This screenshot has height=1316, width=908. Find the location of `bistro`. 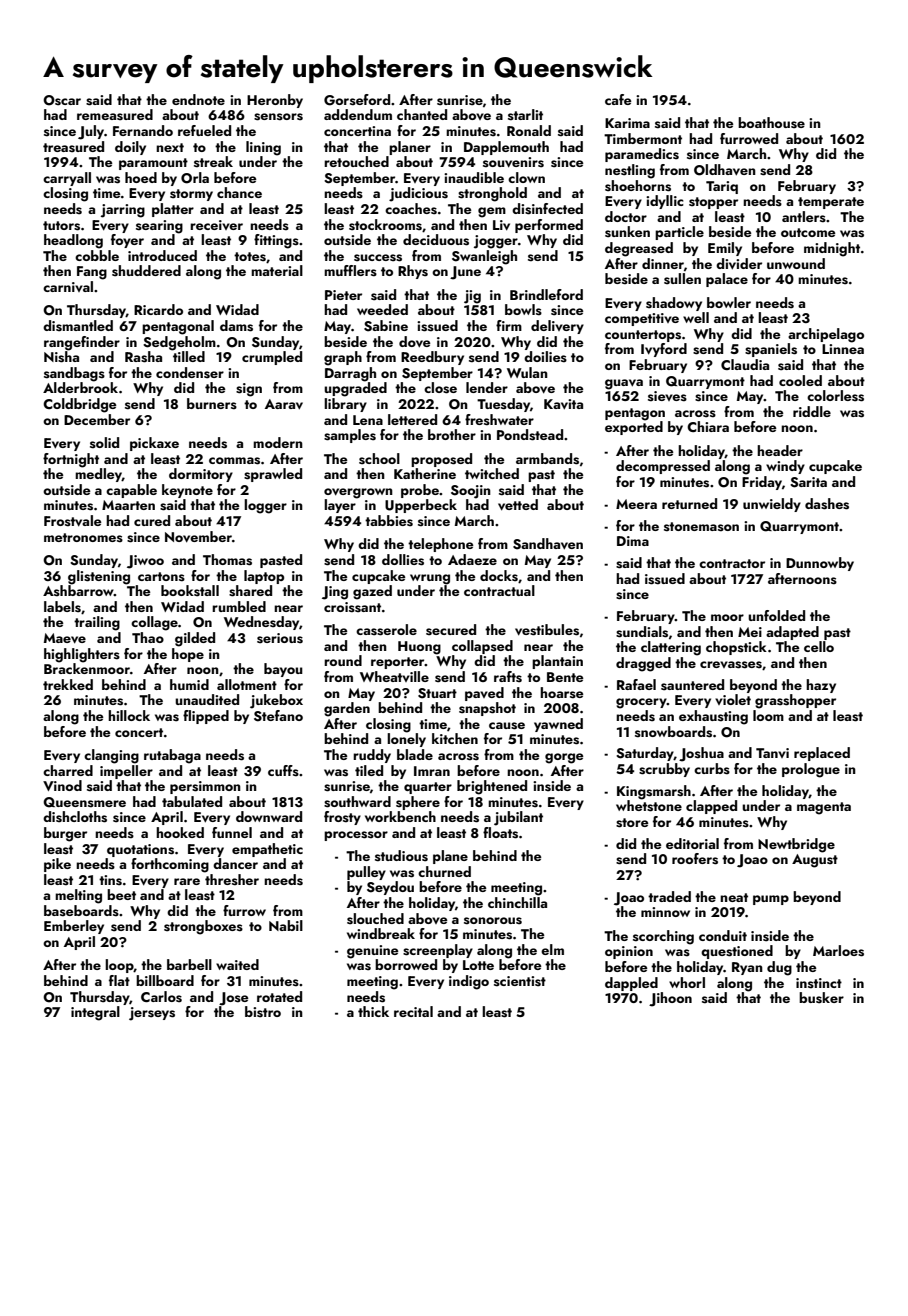

bistro is located at coordinates (263, 1012).
